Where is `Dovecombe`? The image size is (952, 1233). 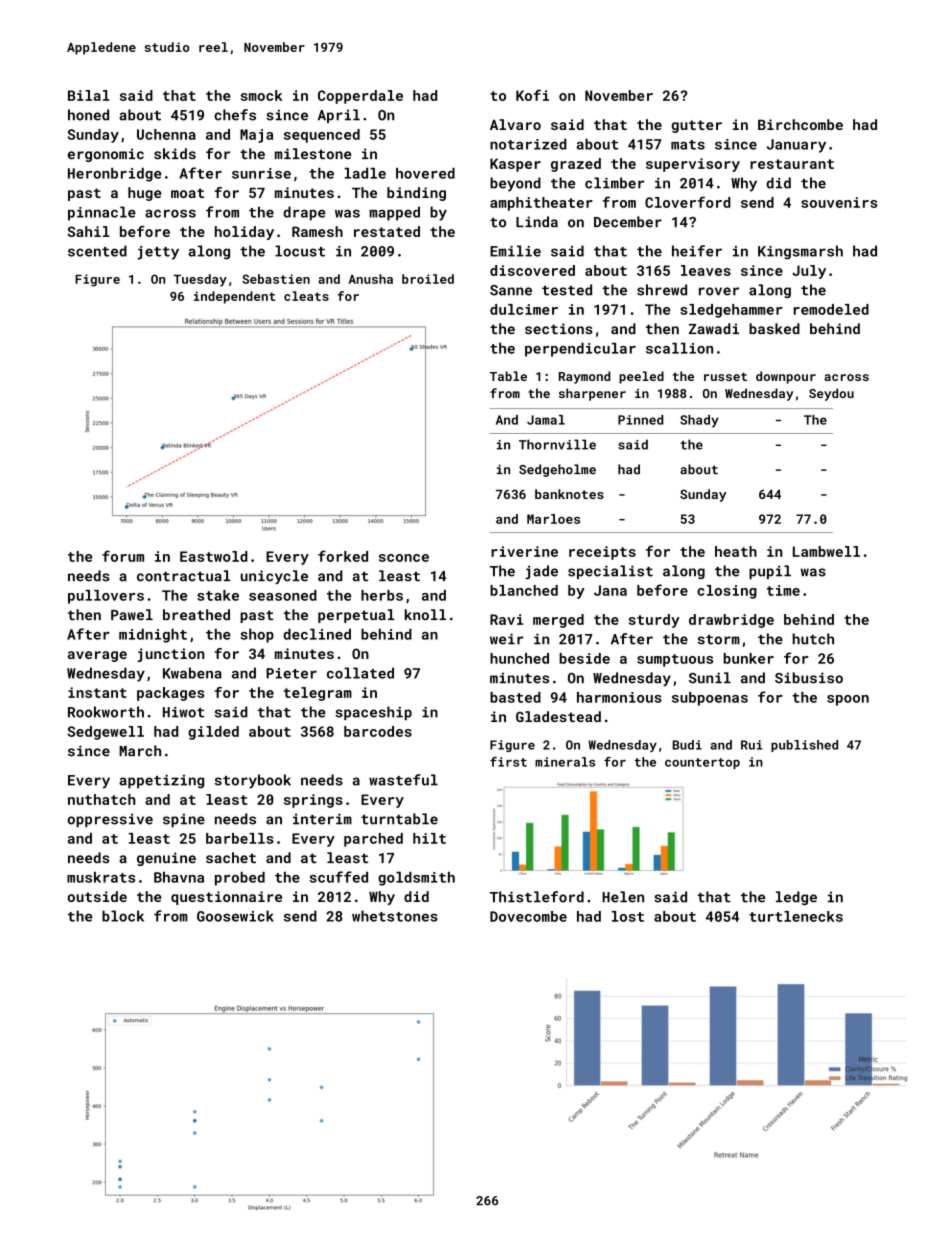 Dovecombe is located at coordinates (528, 916).
